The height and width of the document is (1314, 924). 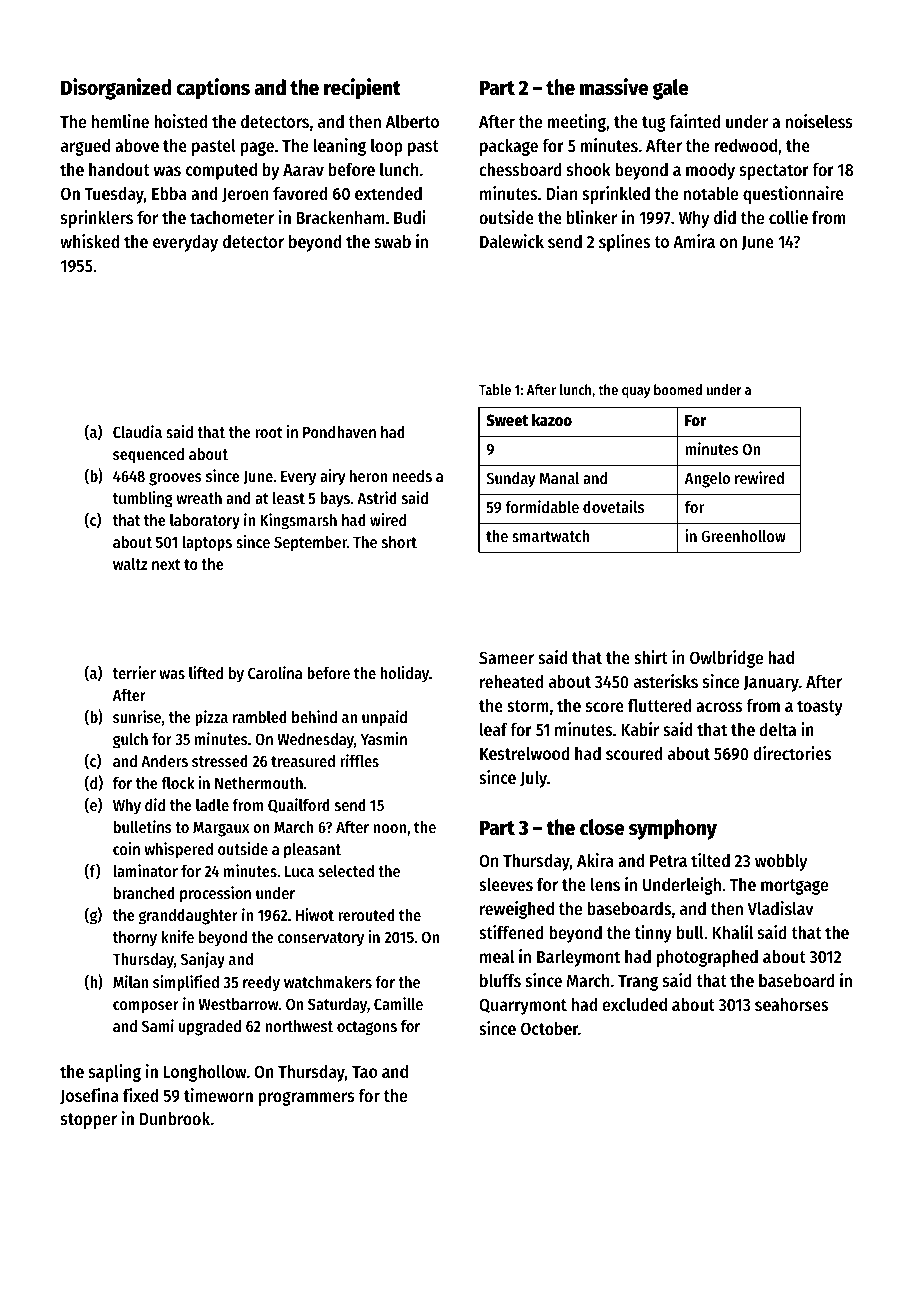 I want to click on Dalewick, so click(x=512, y=241).
